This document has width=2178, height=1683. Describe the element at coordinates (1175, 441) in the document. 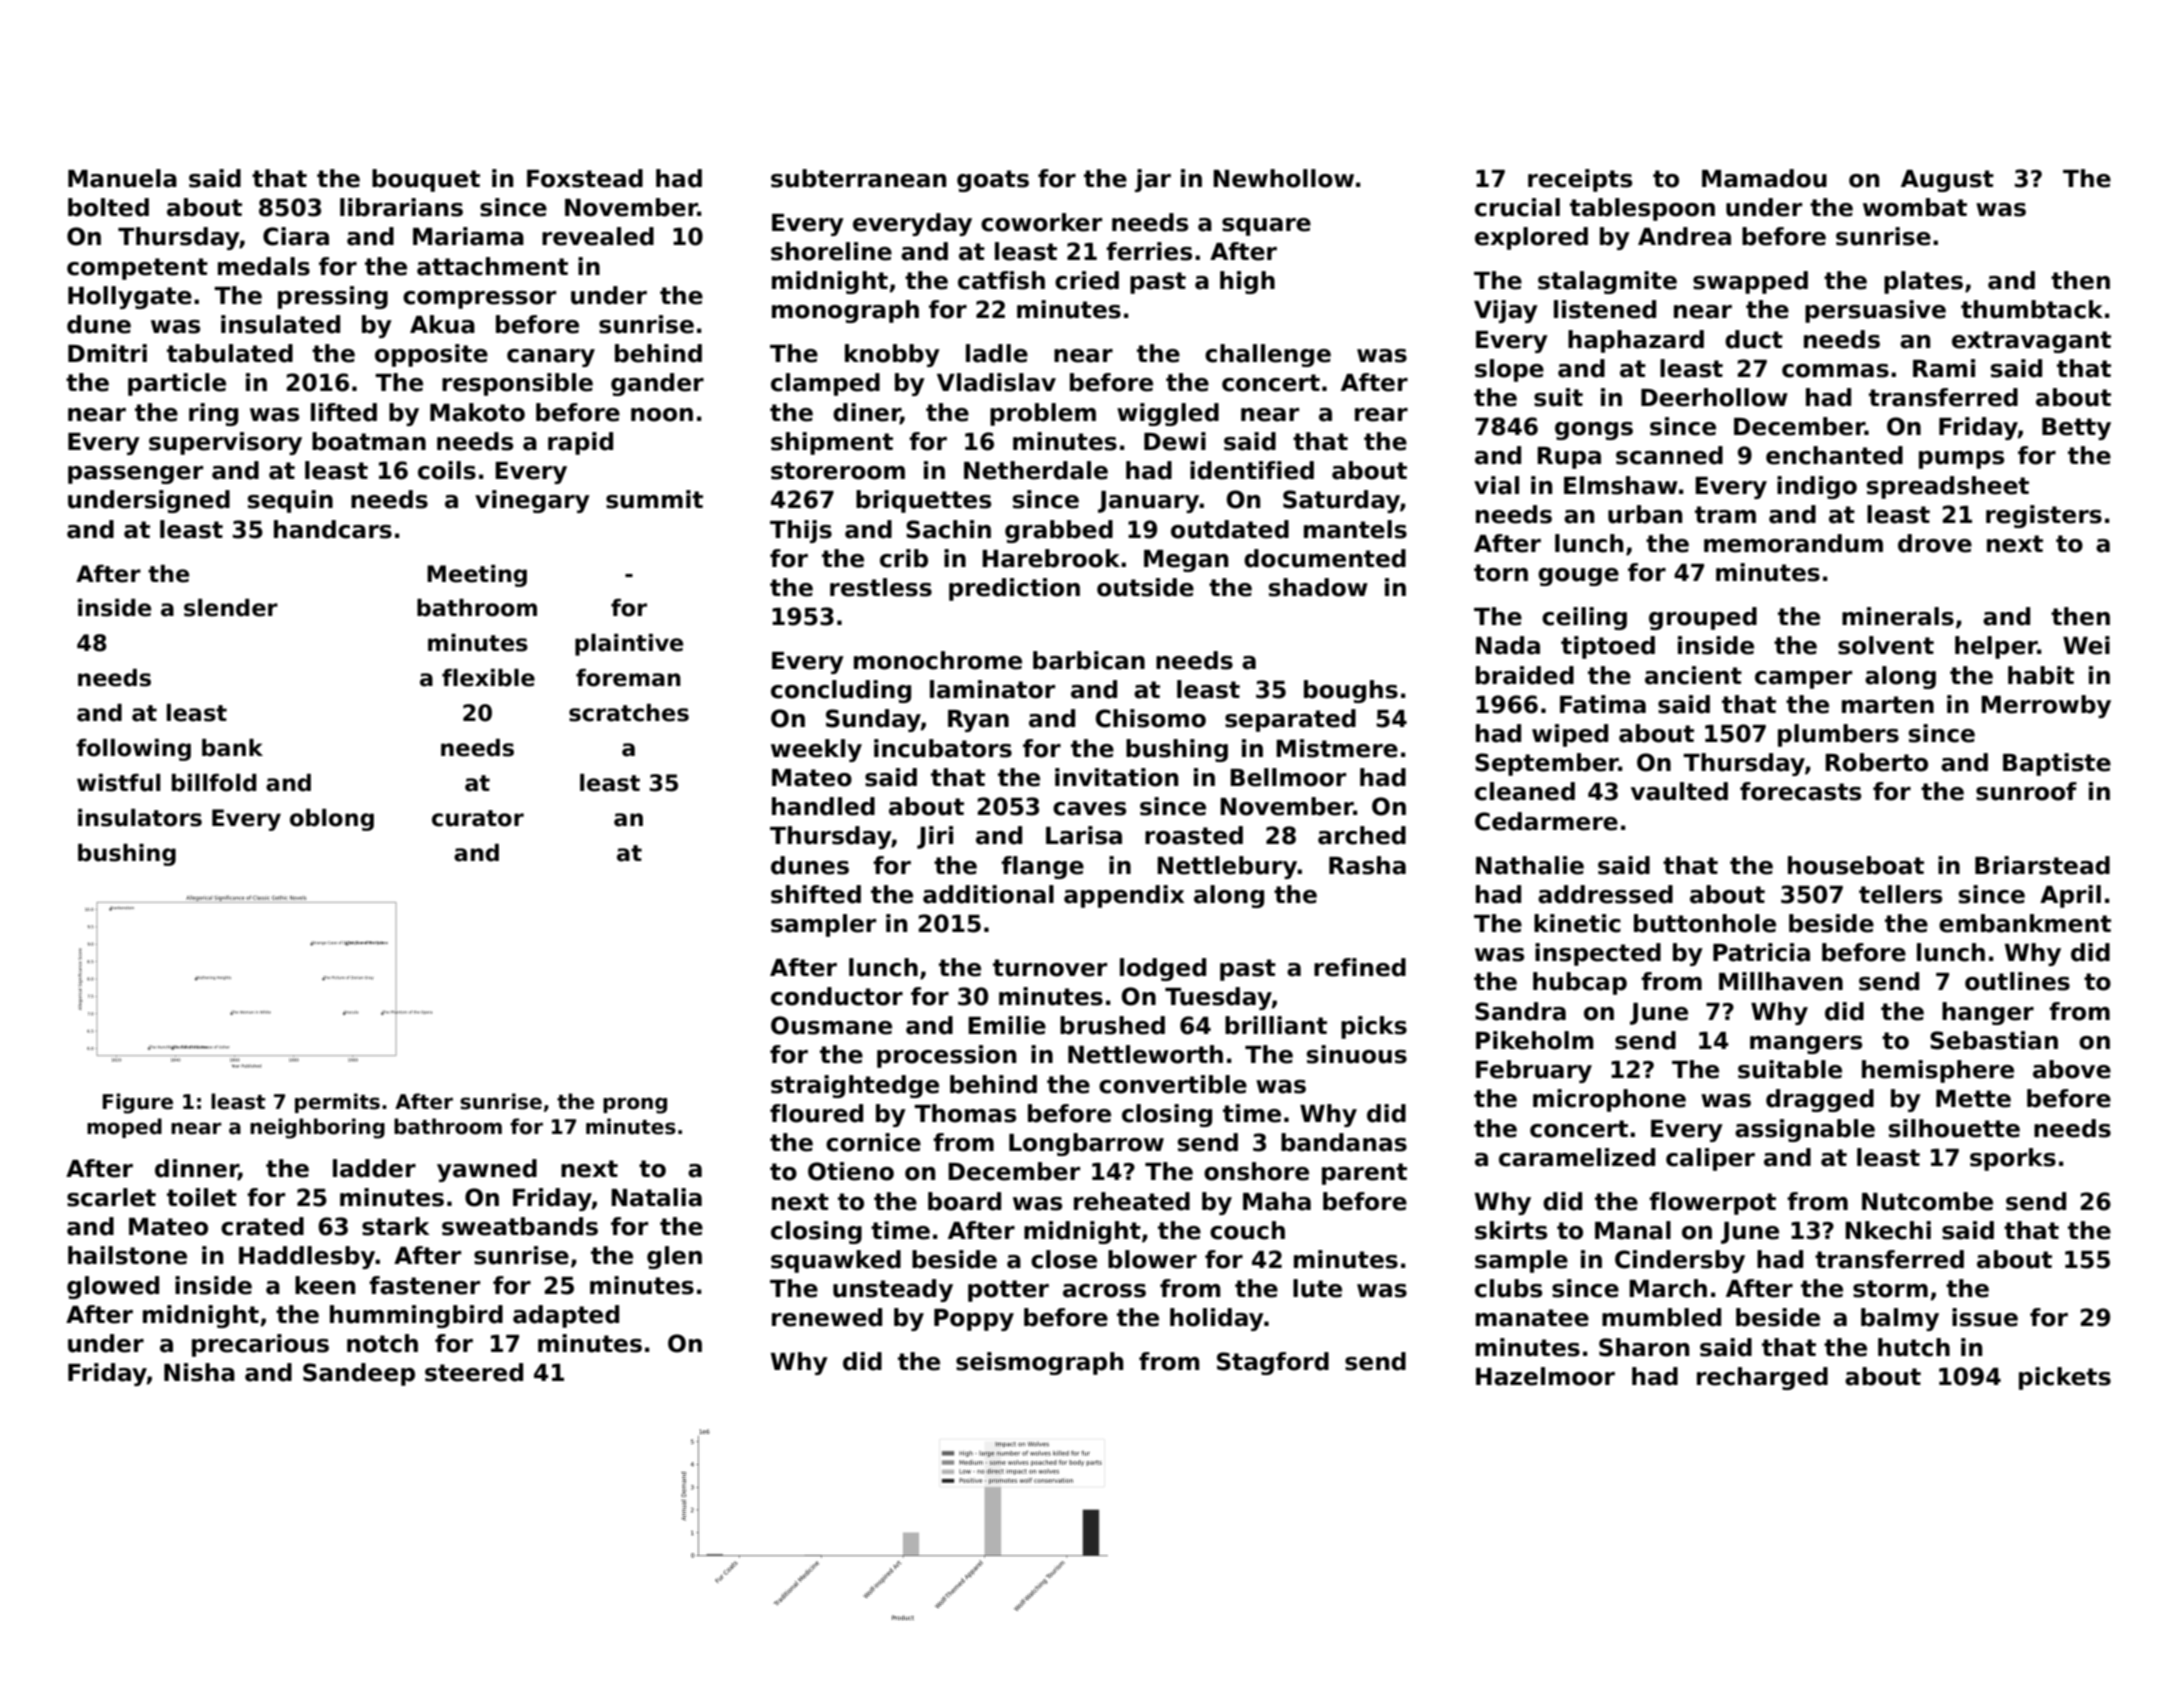

I see `Dewi` at that location.
